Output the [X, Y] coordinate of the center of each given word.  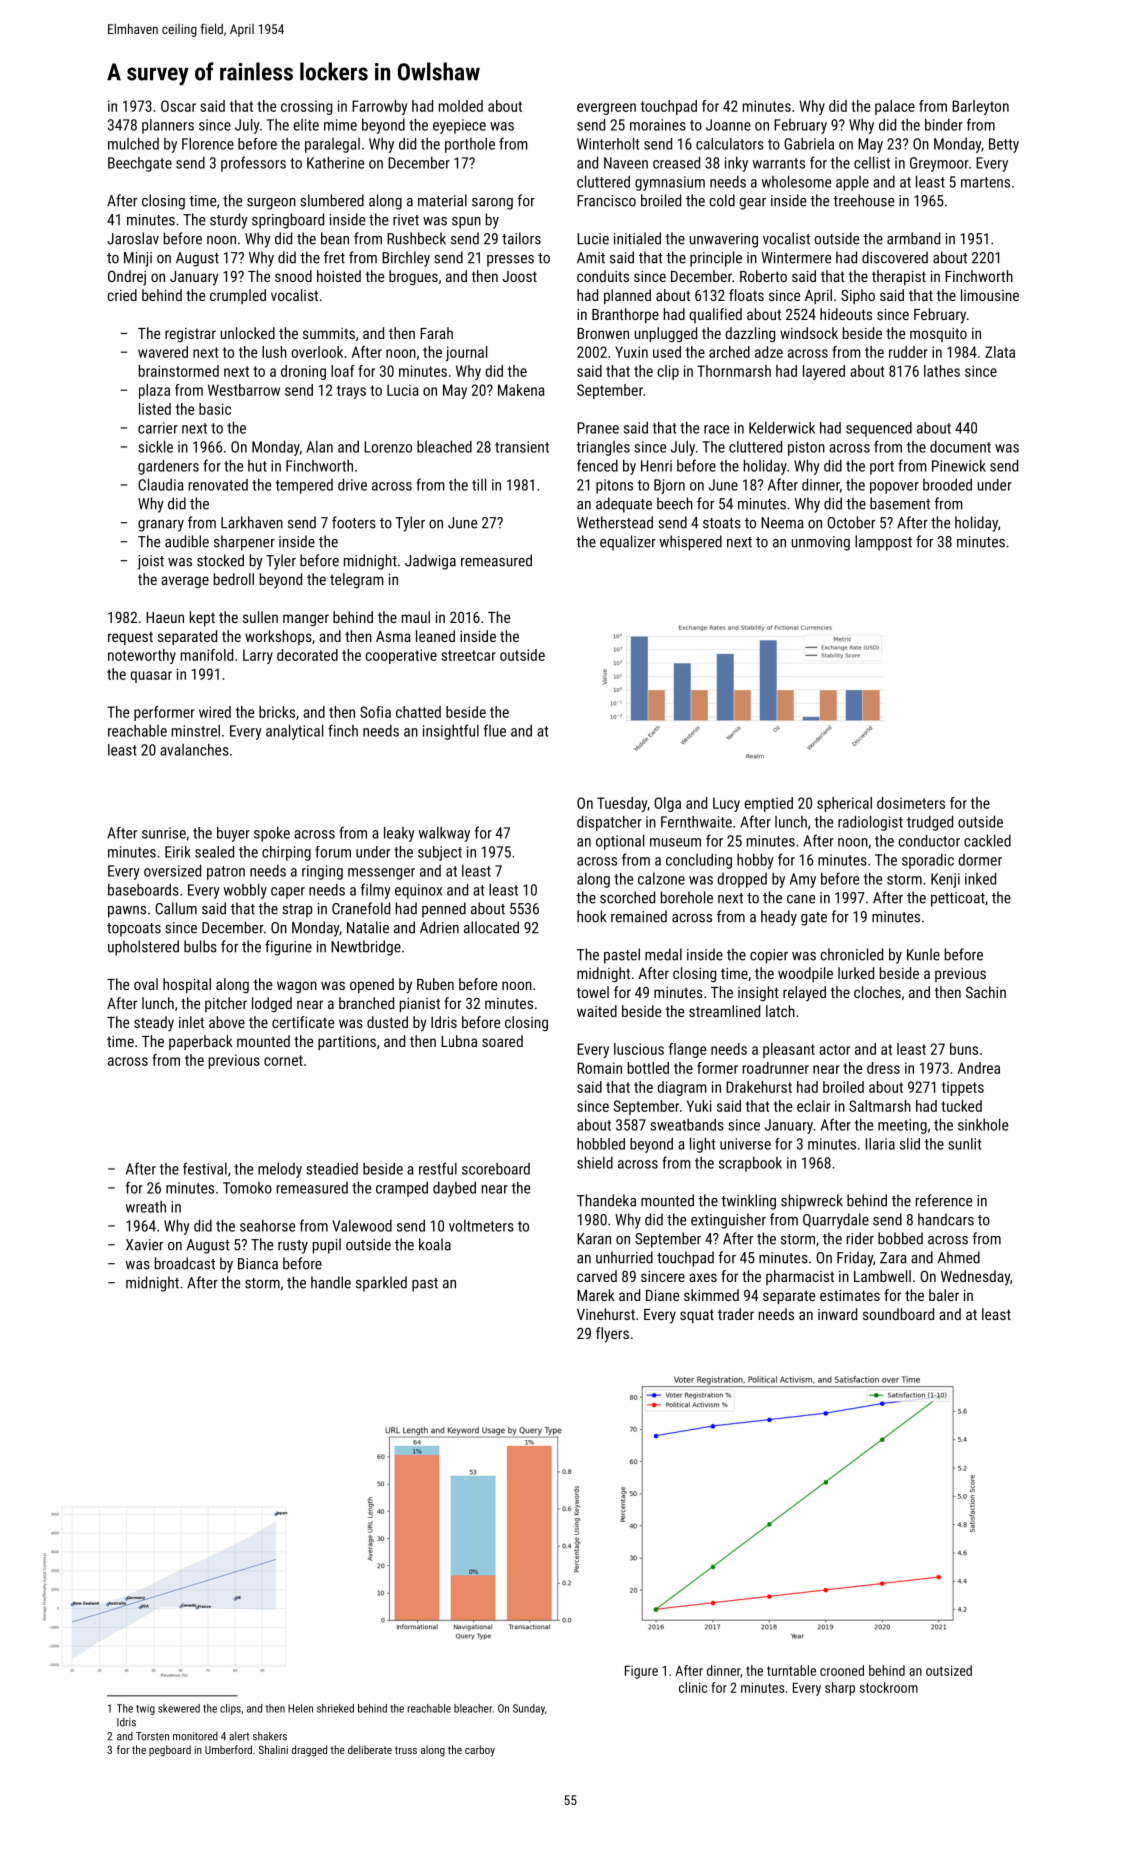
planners [168, 126]
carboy [480, 1751]
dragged [309, 1751]
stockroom [889, 1687]
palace [895, 107]
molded [461, 106]
